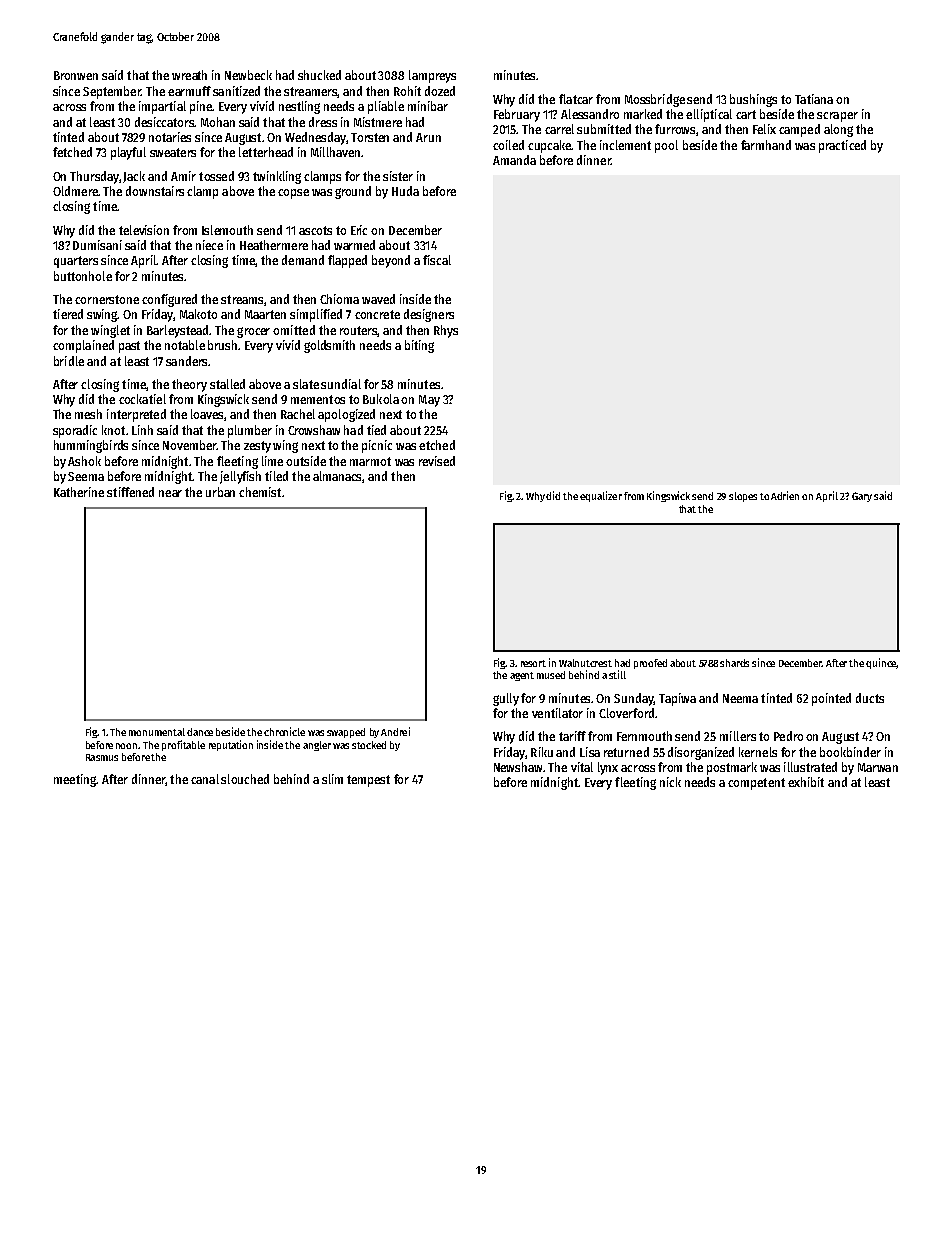  What do you see at coordinates (582, 767) in the image?
I see `vital` at bounding box center [582, 767].
